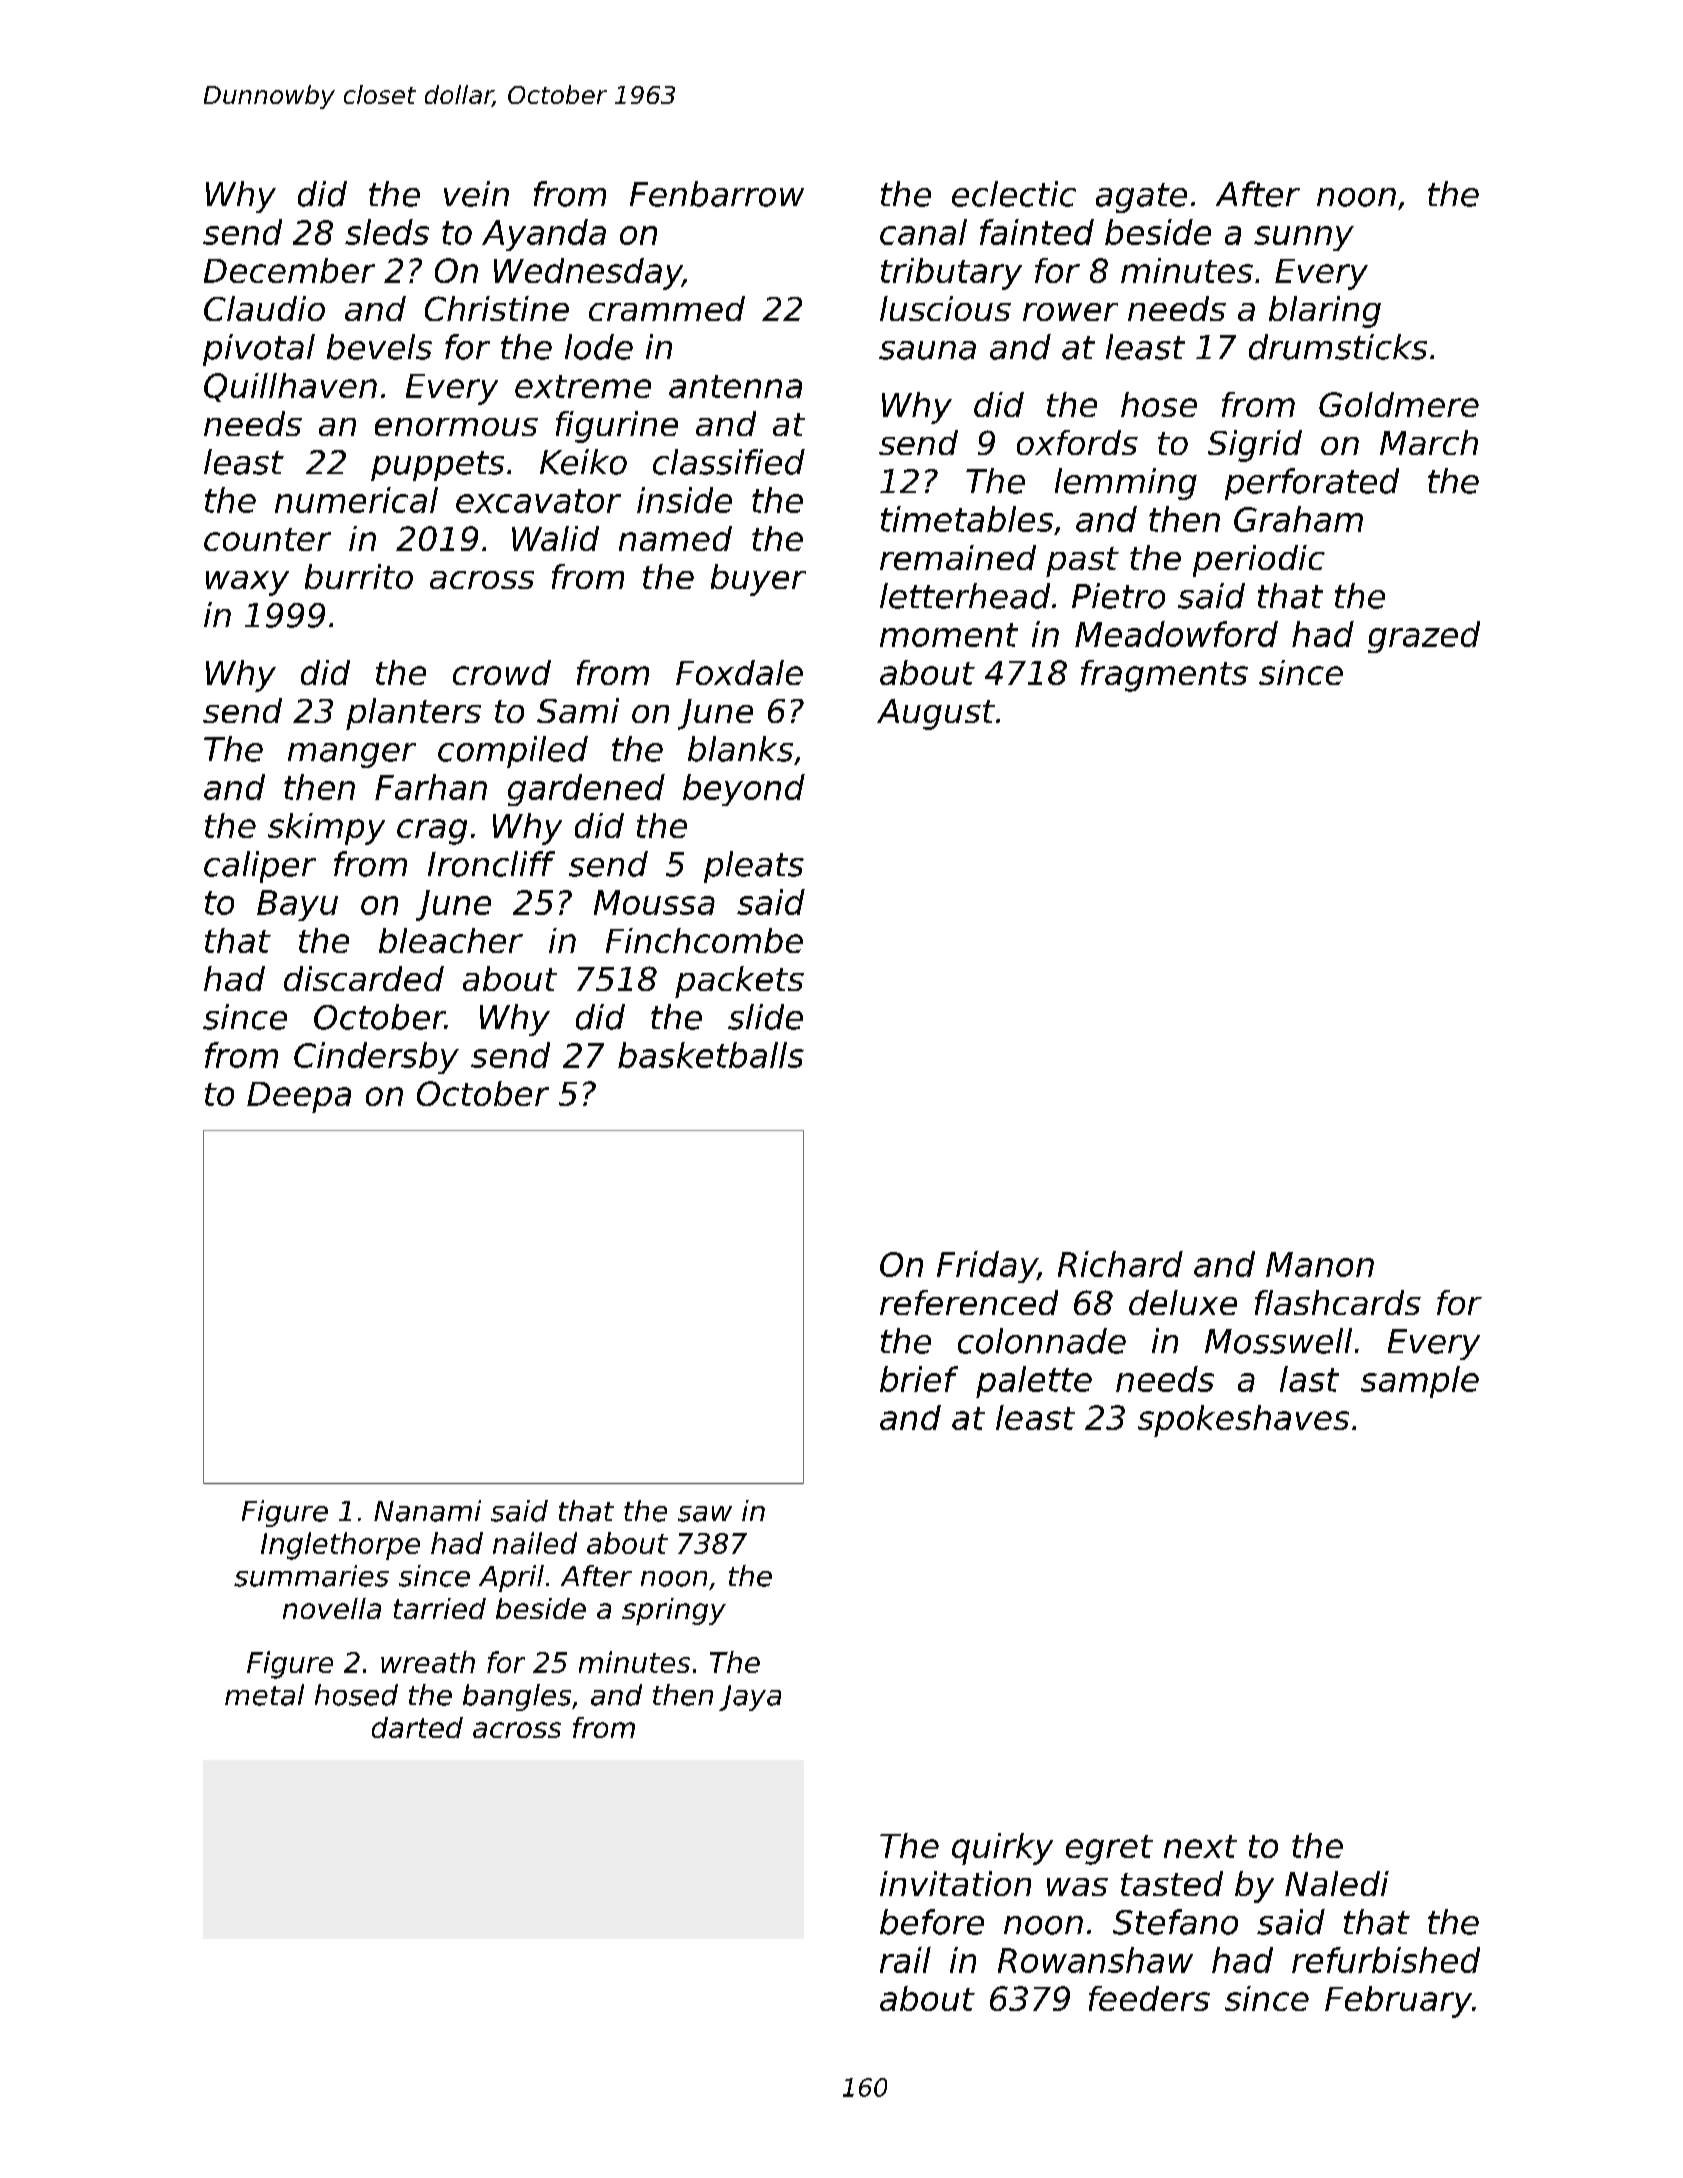 This screenshot has width=1683, height=2178. Describe the element at coordinates (497, 308) in the screenshot. I see `Christine` at that location.
